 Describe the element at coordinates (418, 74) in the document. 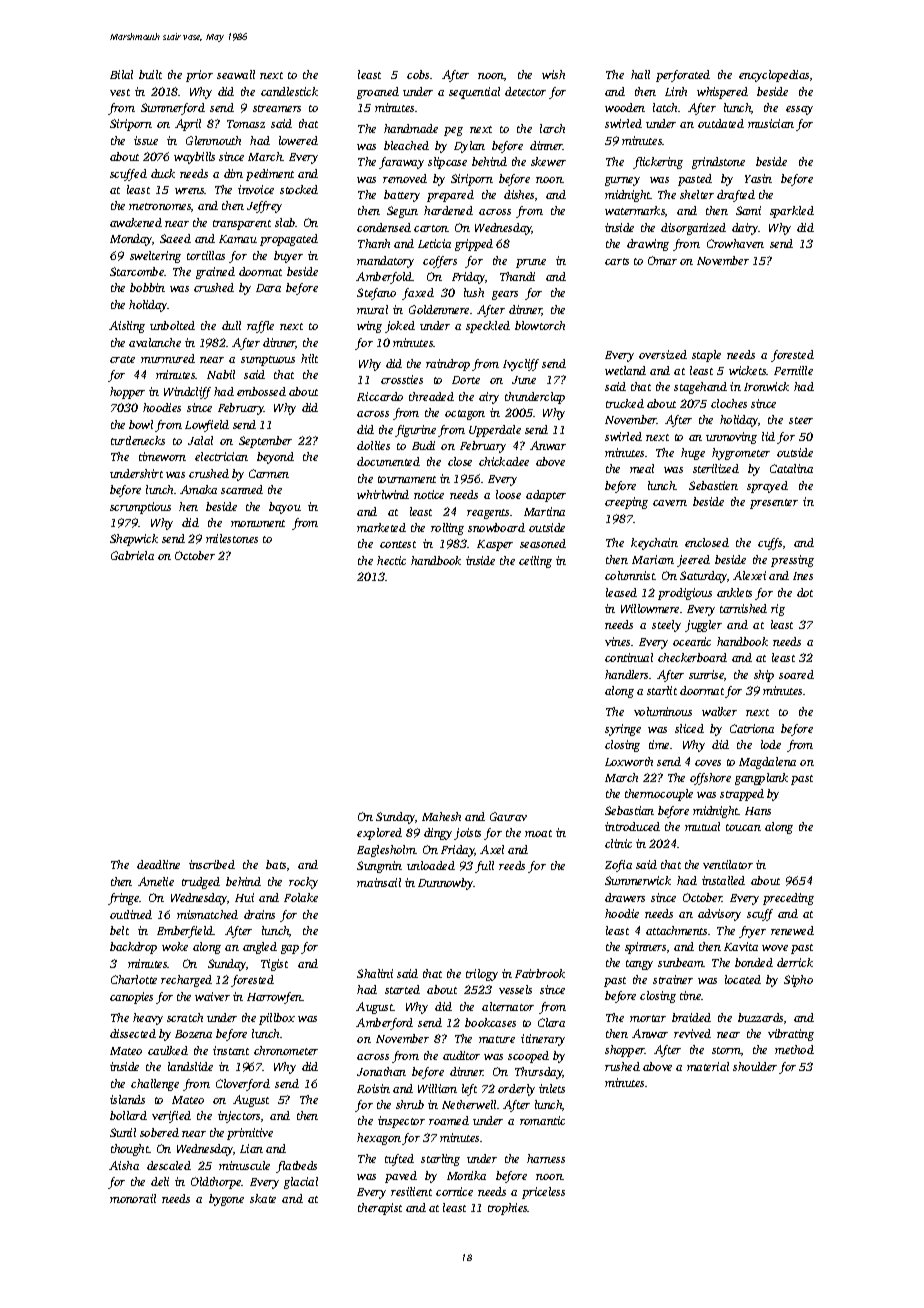

I see `cobs` at that location.
